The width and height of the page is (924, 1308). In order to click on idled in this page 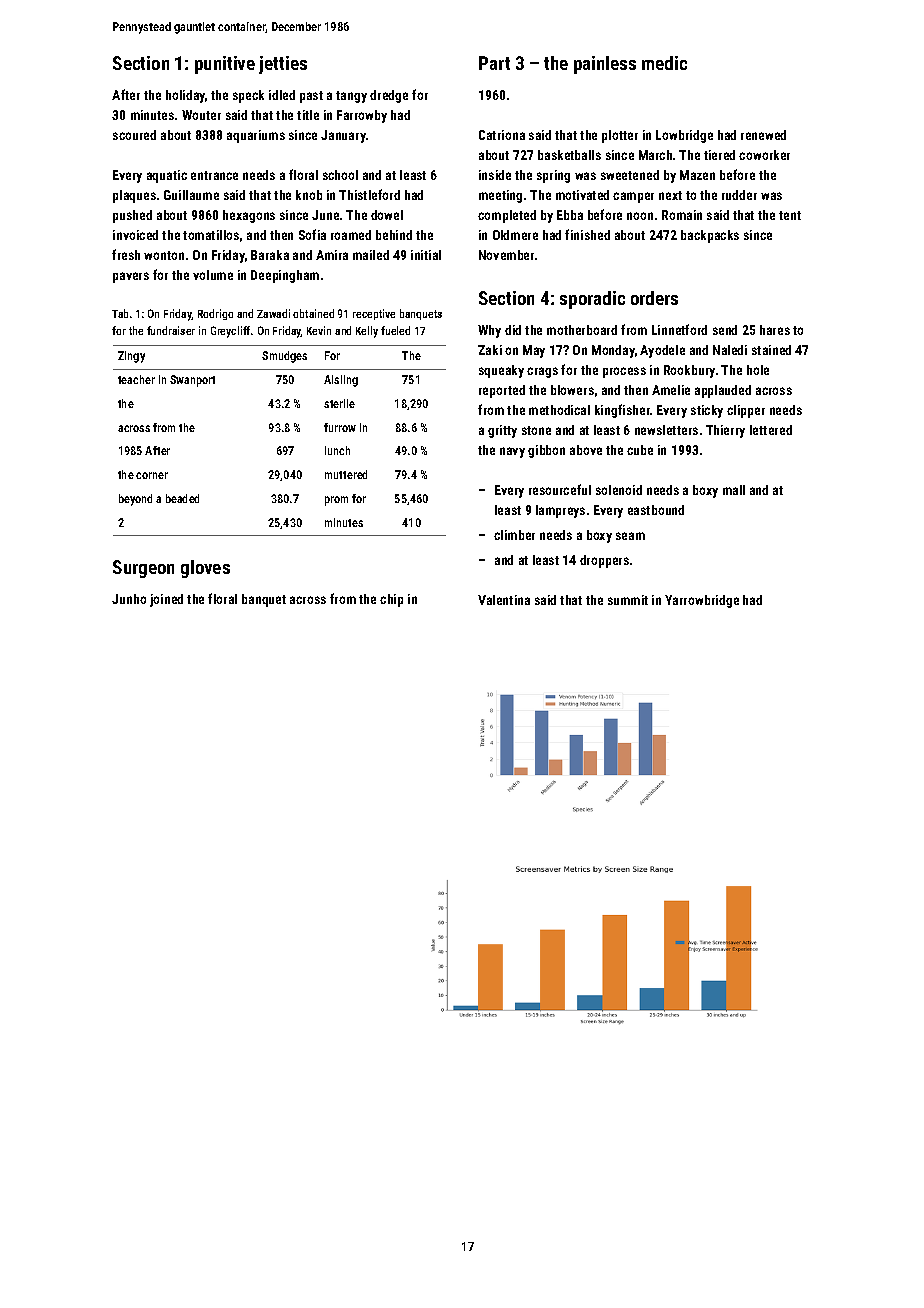, I will do `click(282, 95)`.
